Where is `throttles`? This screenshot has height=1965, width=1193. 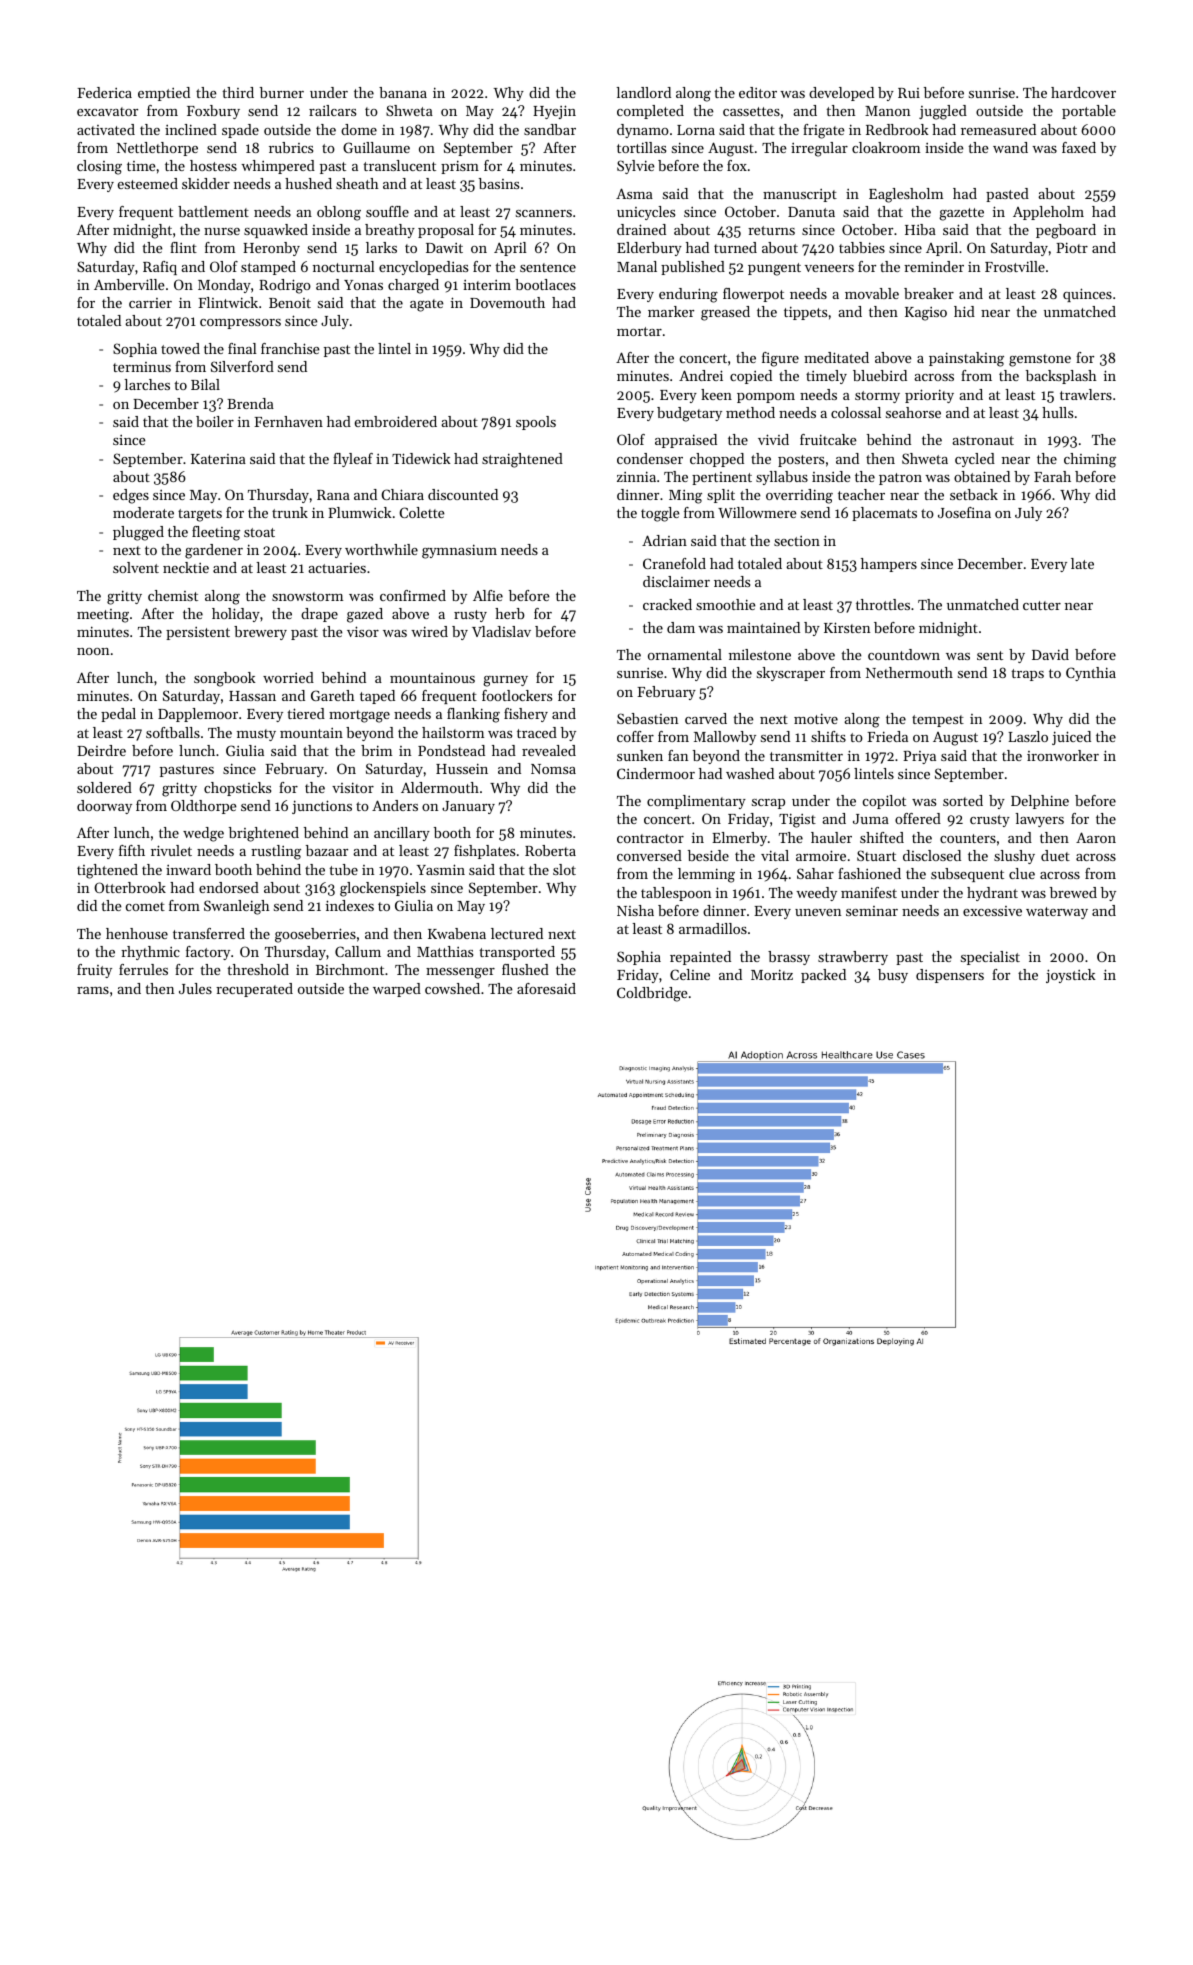 throttles is located at coordinates (883, 604).
